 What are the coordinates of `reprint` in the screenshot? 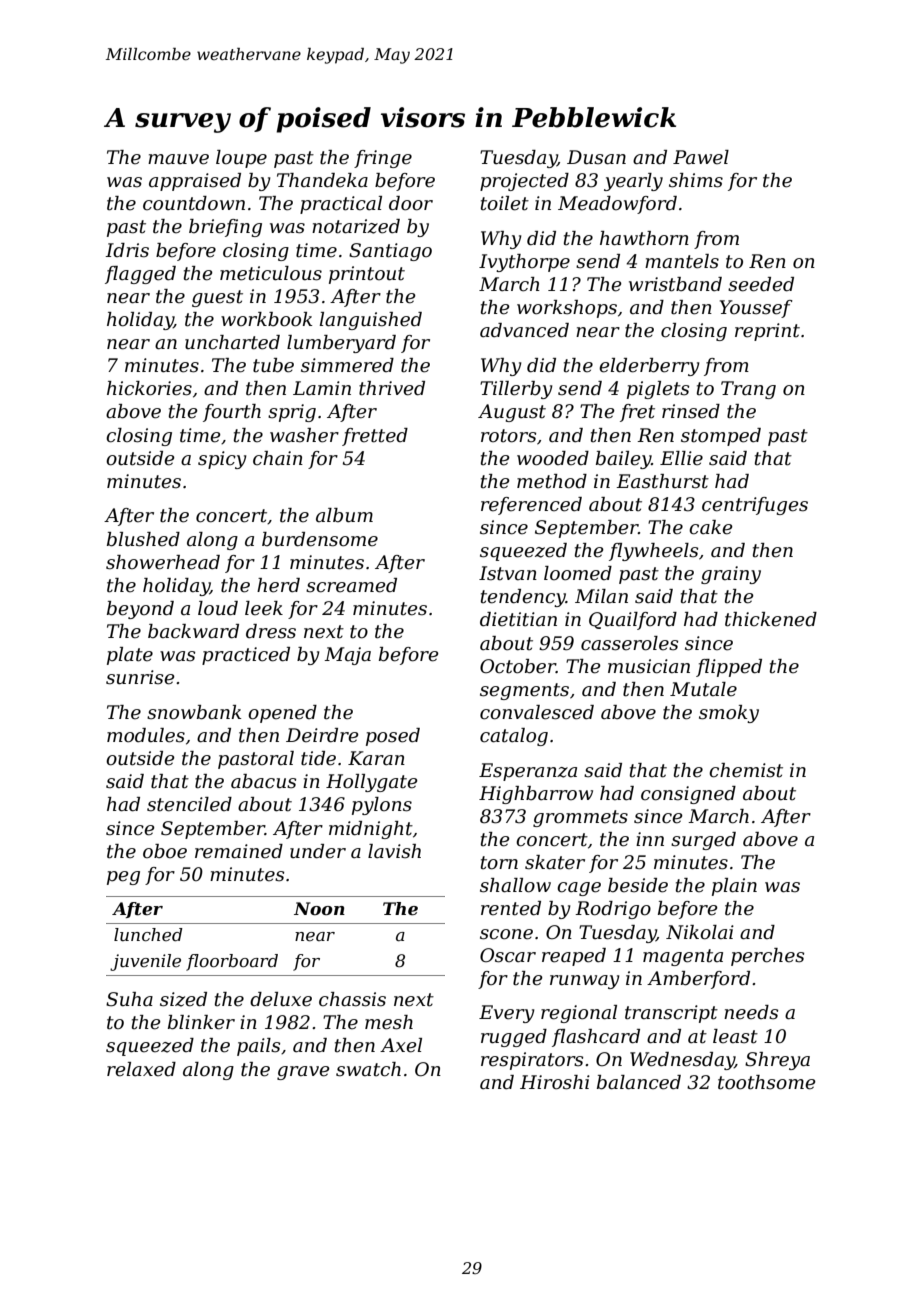 It's located at (767, 332).
